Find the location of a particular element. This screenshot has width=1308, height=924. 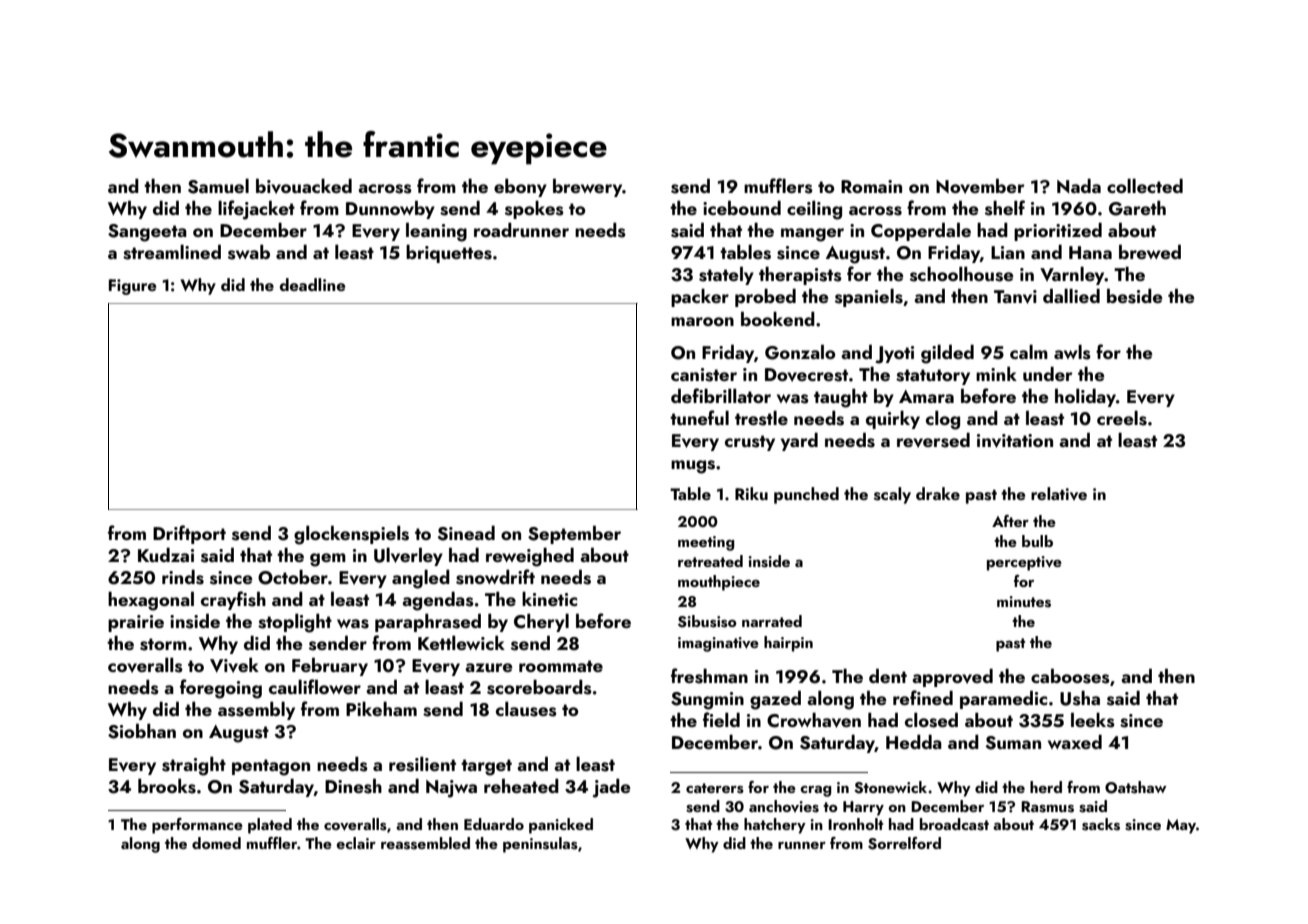

brewery is located at coordinates (587, 188).
